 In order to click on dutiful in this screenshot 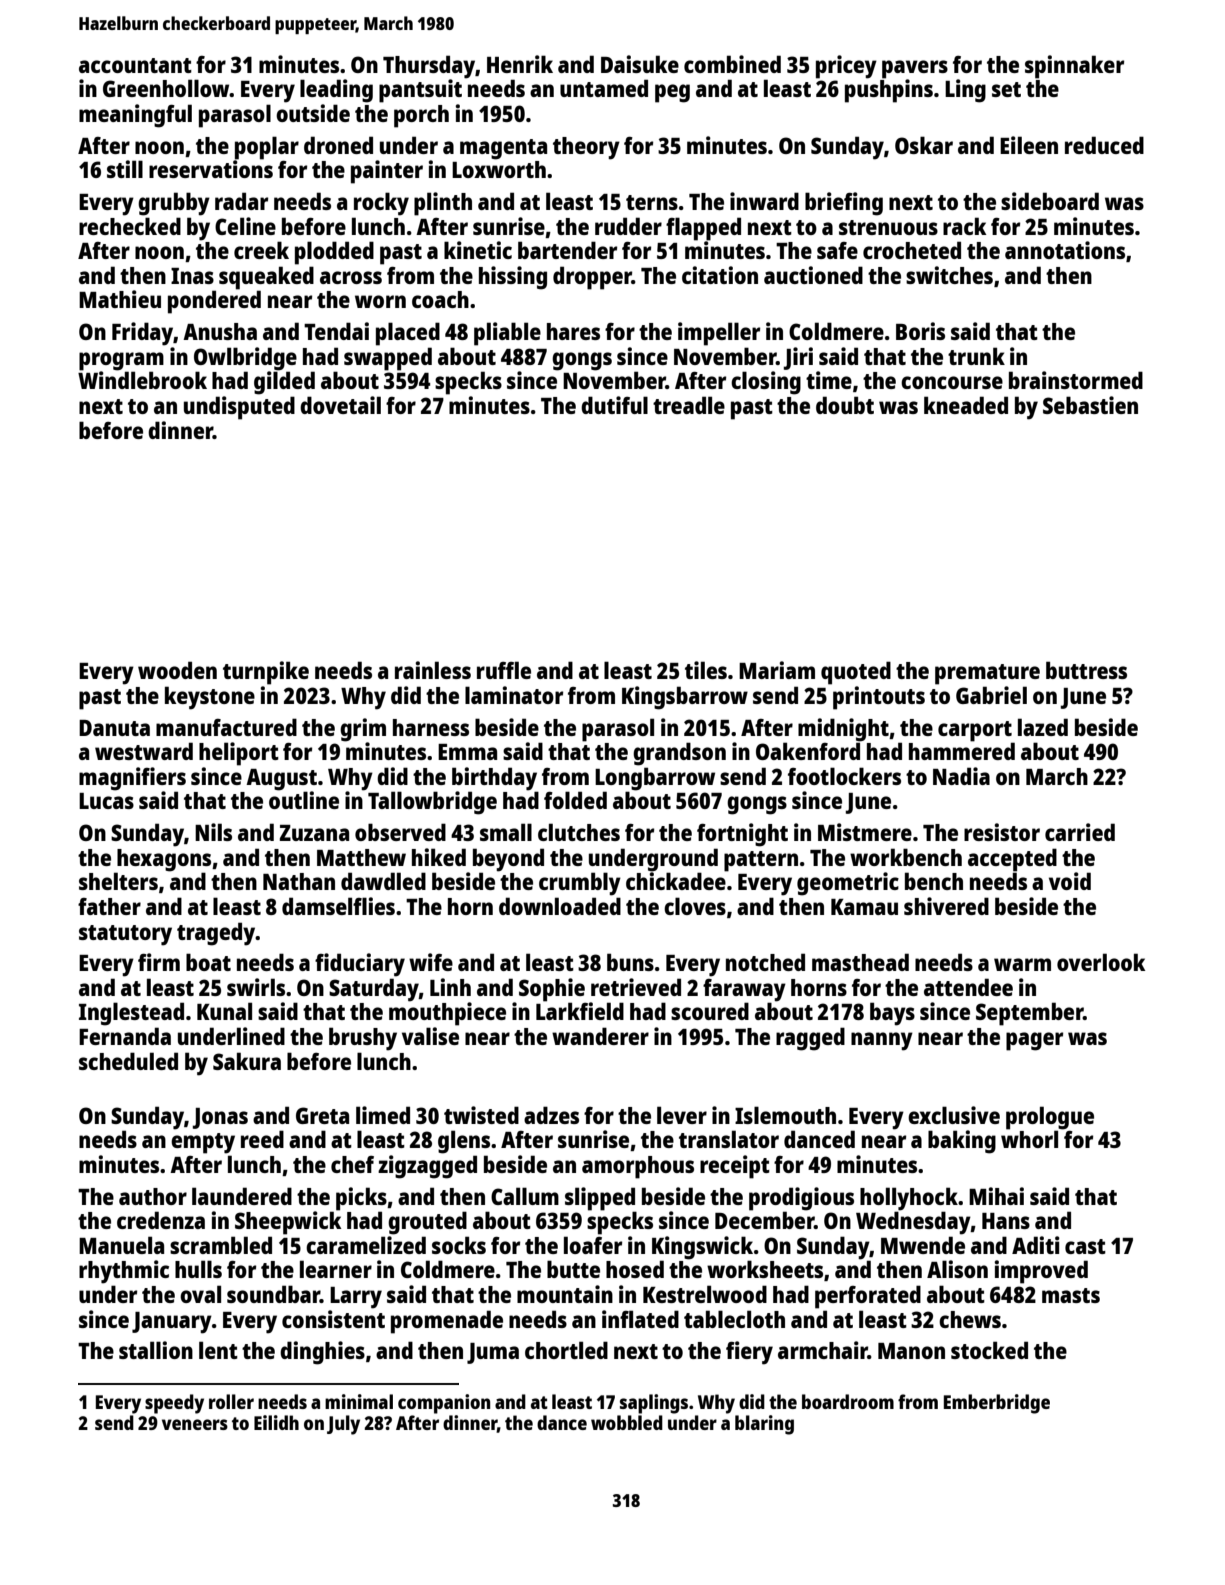, I will do `click(614, 405)`.
